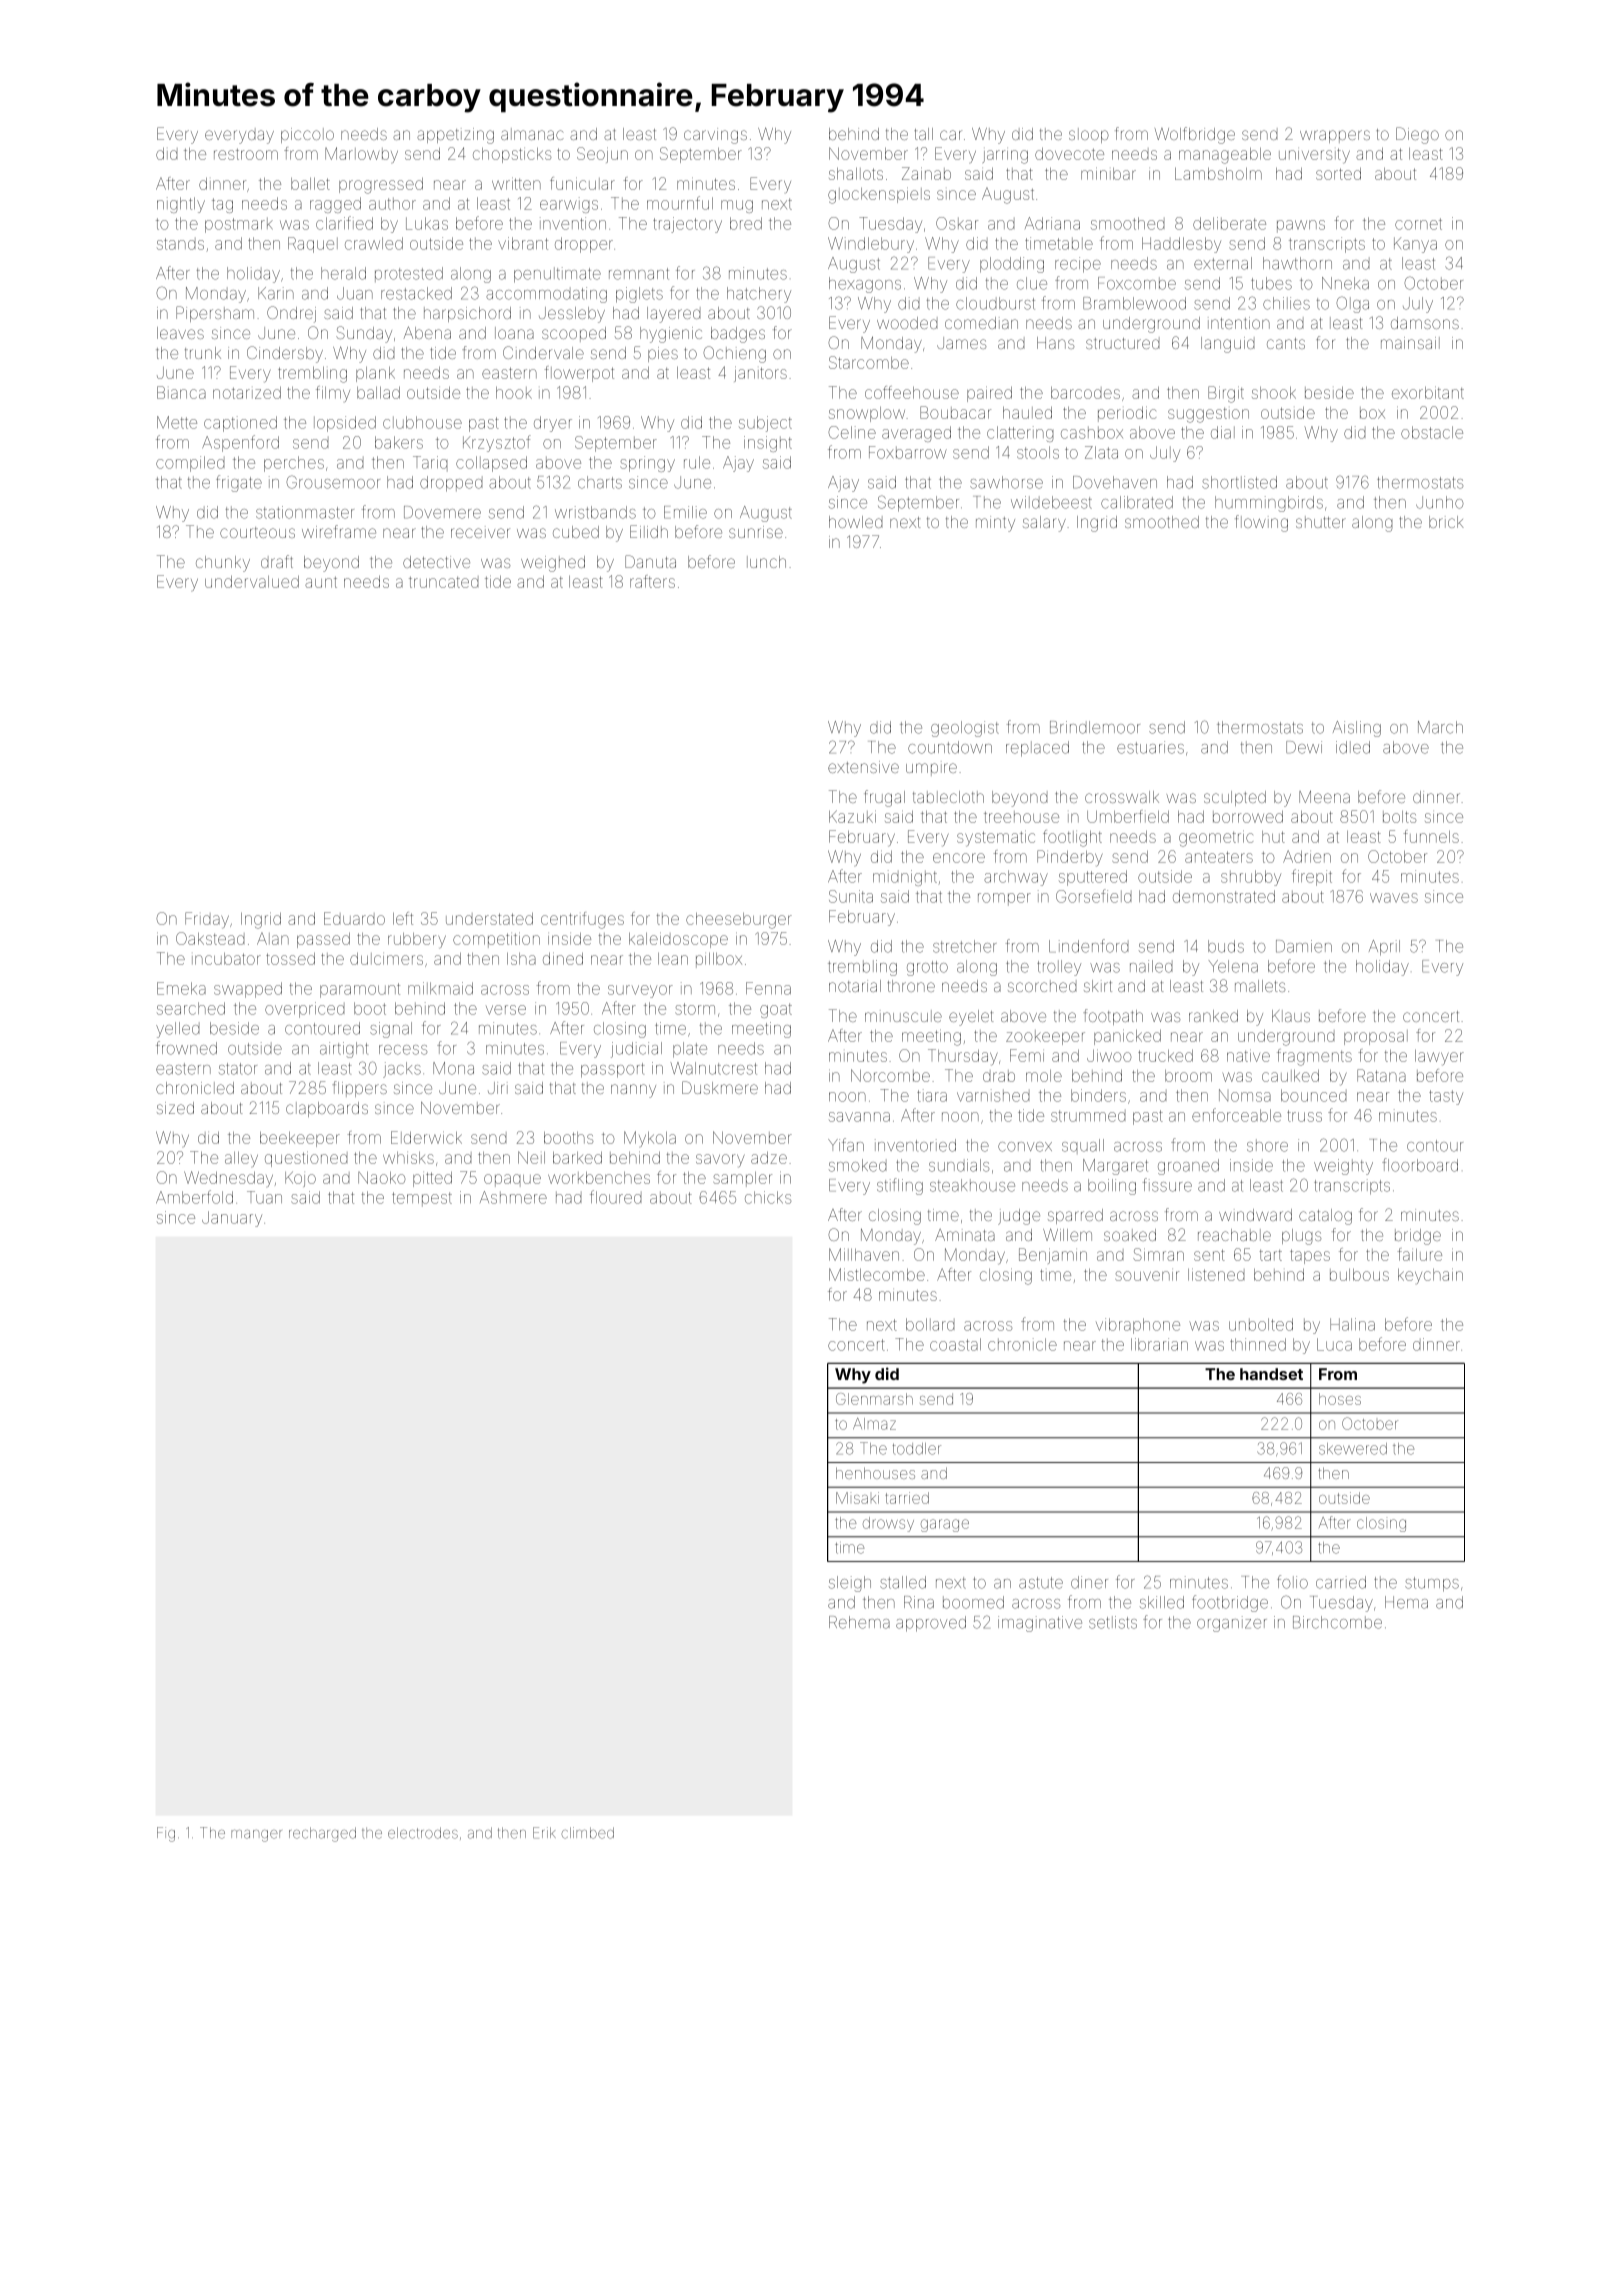 Image resolution: width=1620 pixels, height=2292 pixels. I want to click on Friday, so click(207, 920).
